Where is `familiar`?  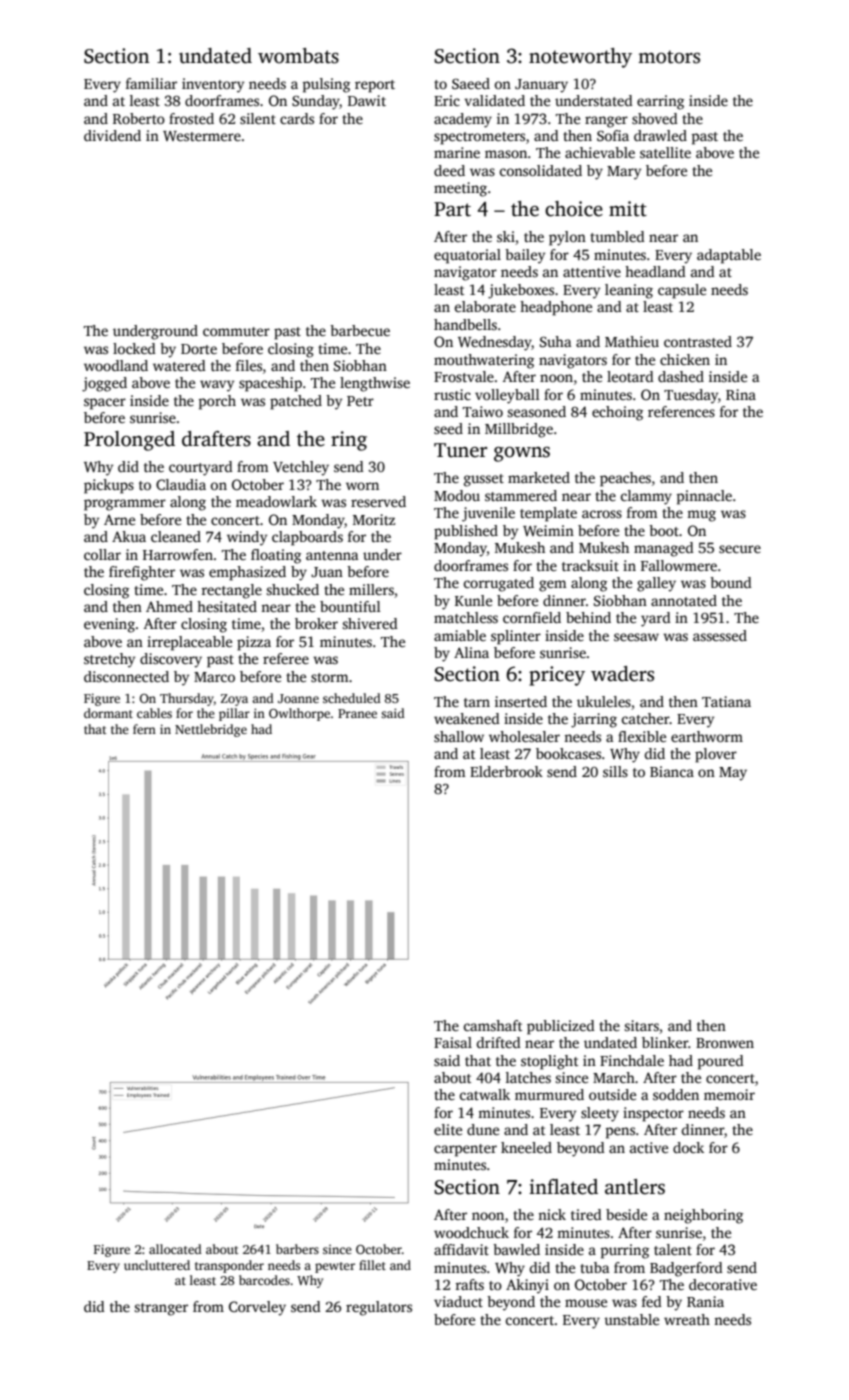 familiar is located at coordinates (151, 83).
